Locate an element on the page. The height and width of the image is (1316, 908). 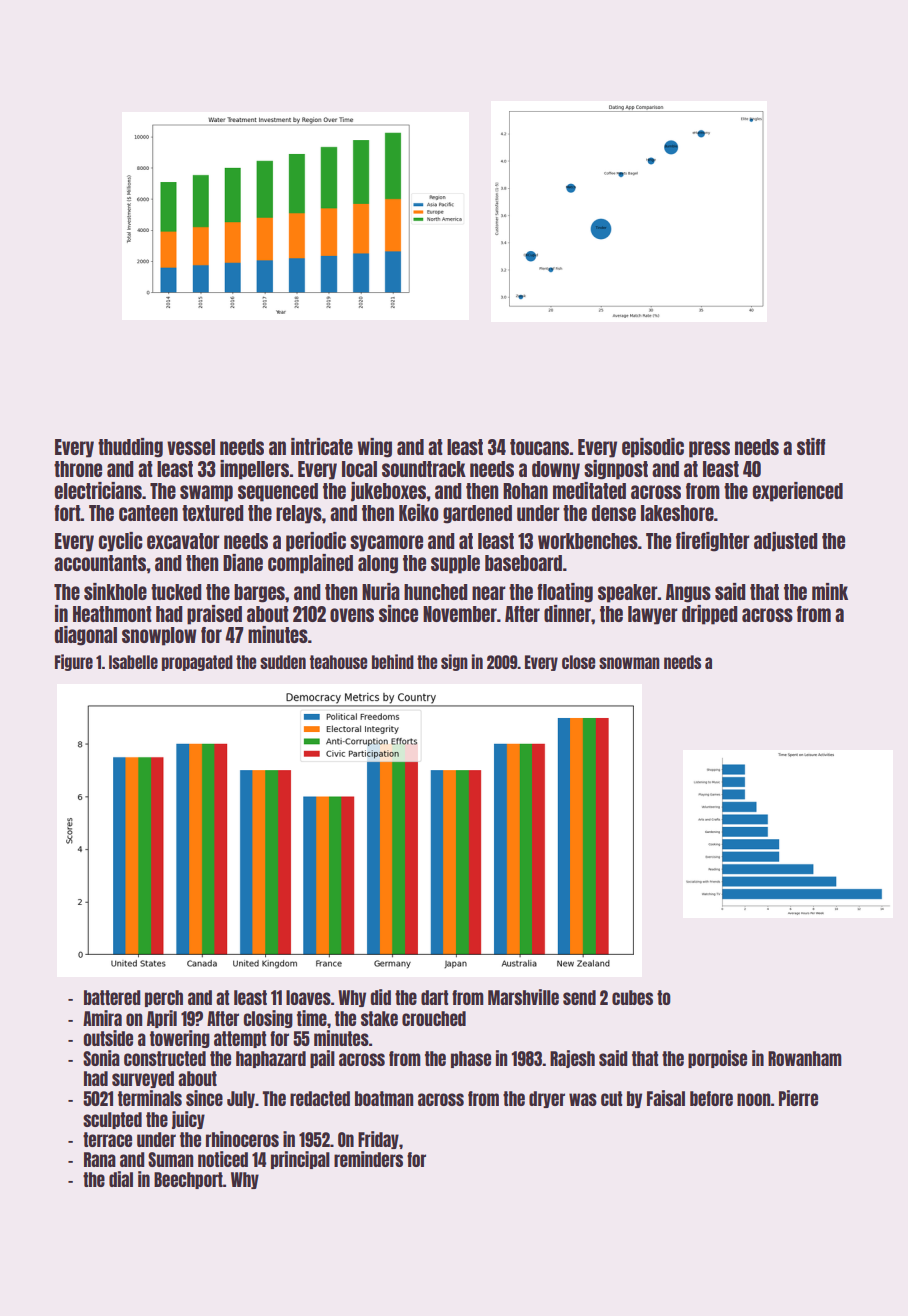
principal is located at coordinates (300, 1160).
